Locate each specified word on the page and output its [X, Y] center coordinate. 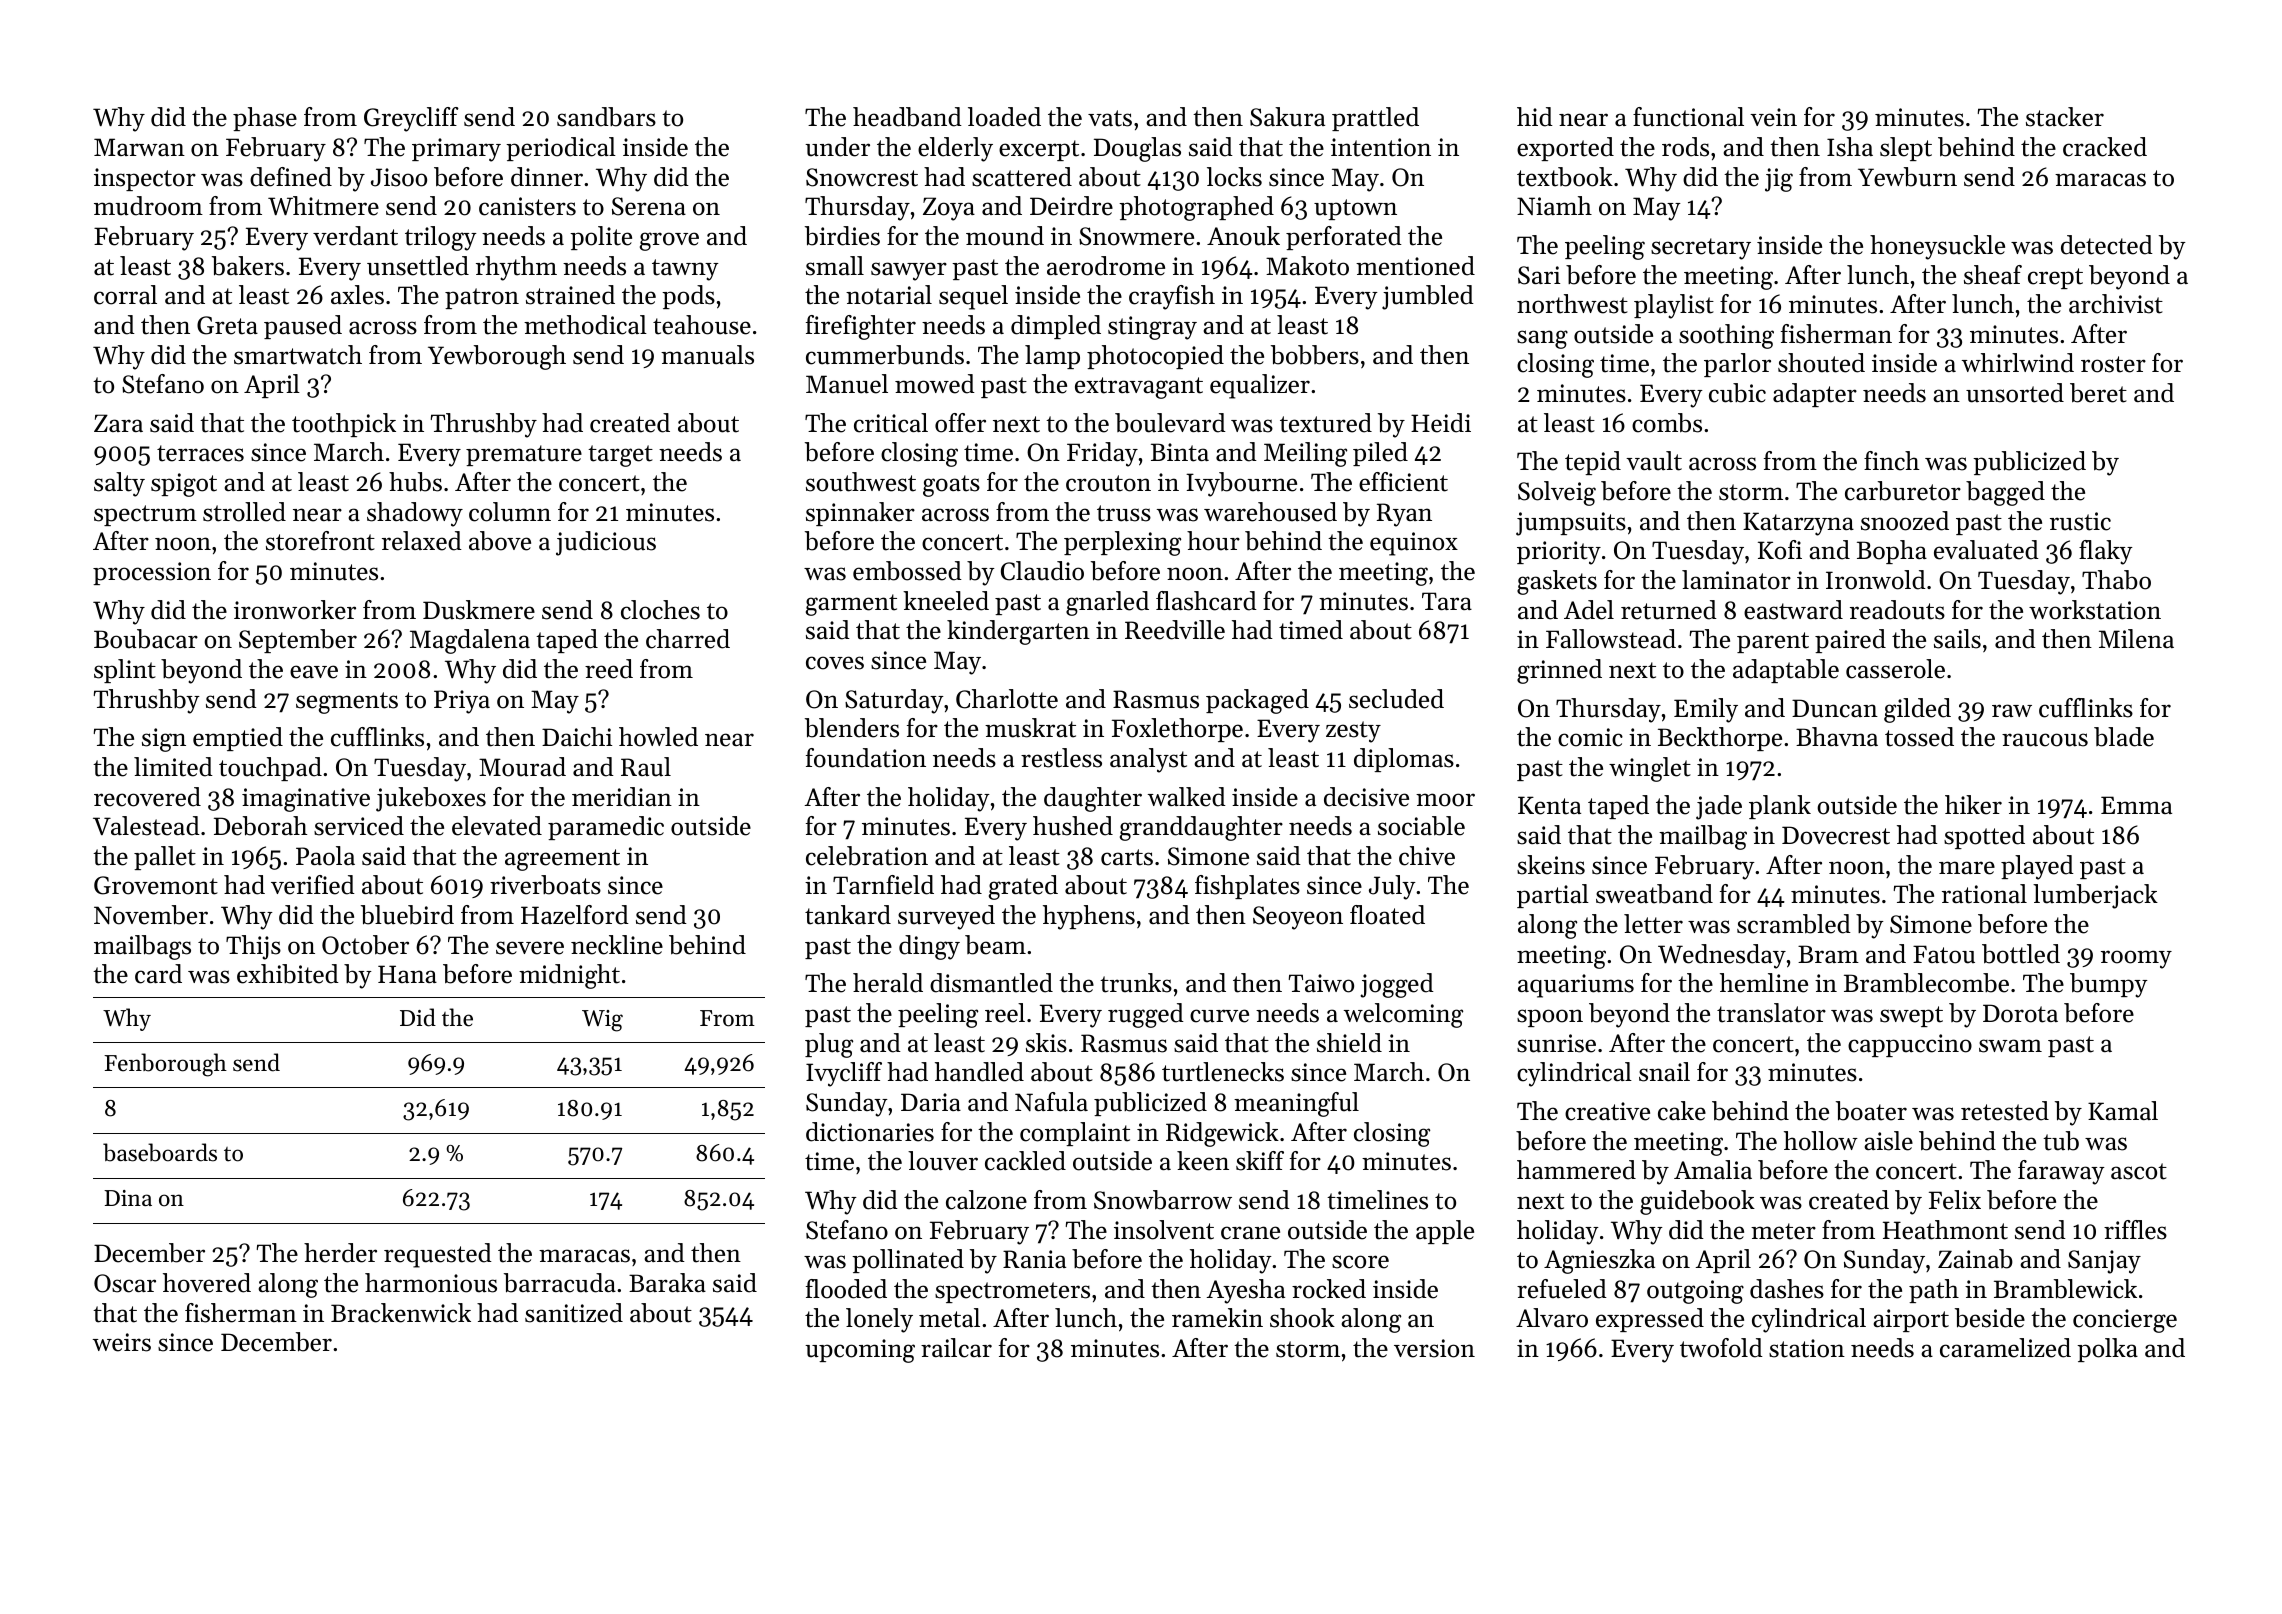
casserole [1895, 669]
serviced [359, 826]
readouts [1897, 610]
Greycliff [411, 119]
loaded [1004, 117]
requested [438, 1255]
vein [1773, 117]
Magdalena [470, 641]
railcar [956, 1348]
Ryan [1404, 515]
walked [1187, 797]
